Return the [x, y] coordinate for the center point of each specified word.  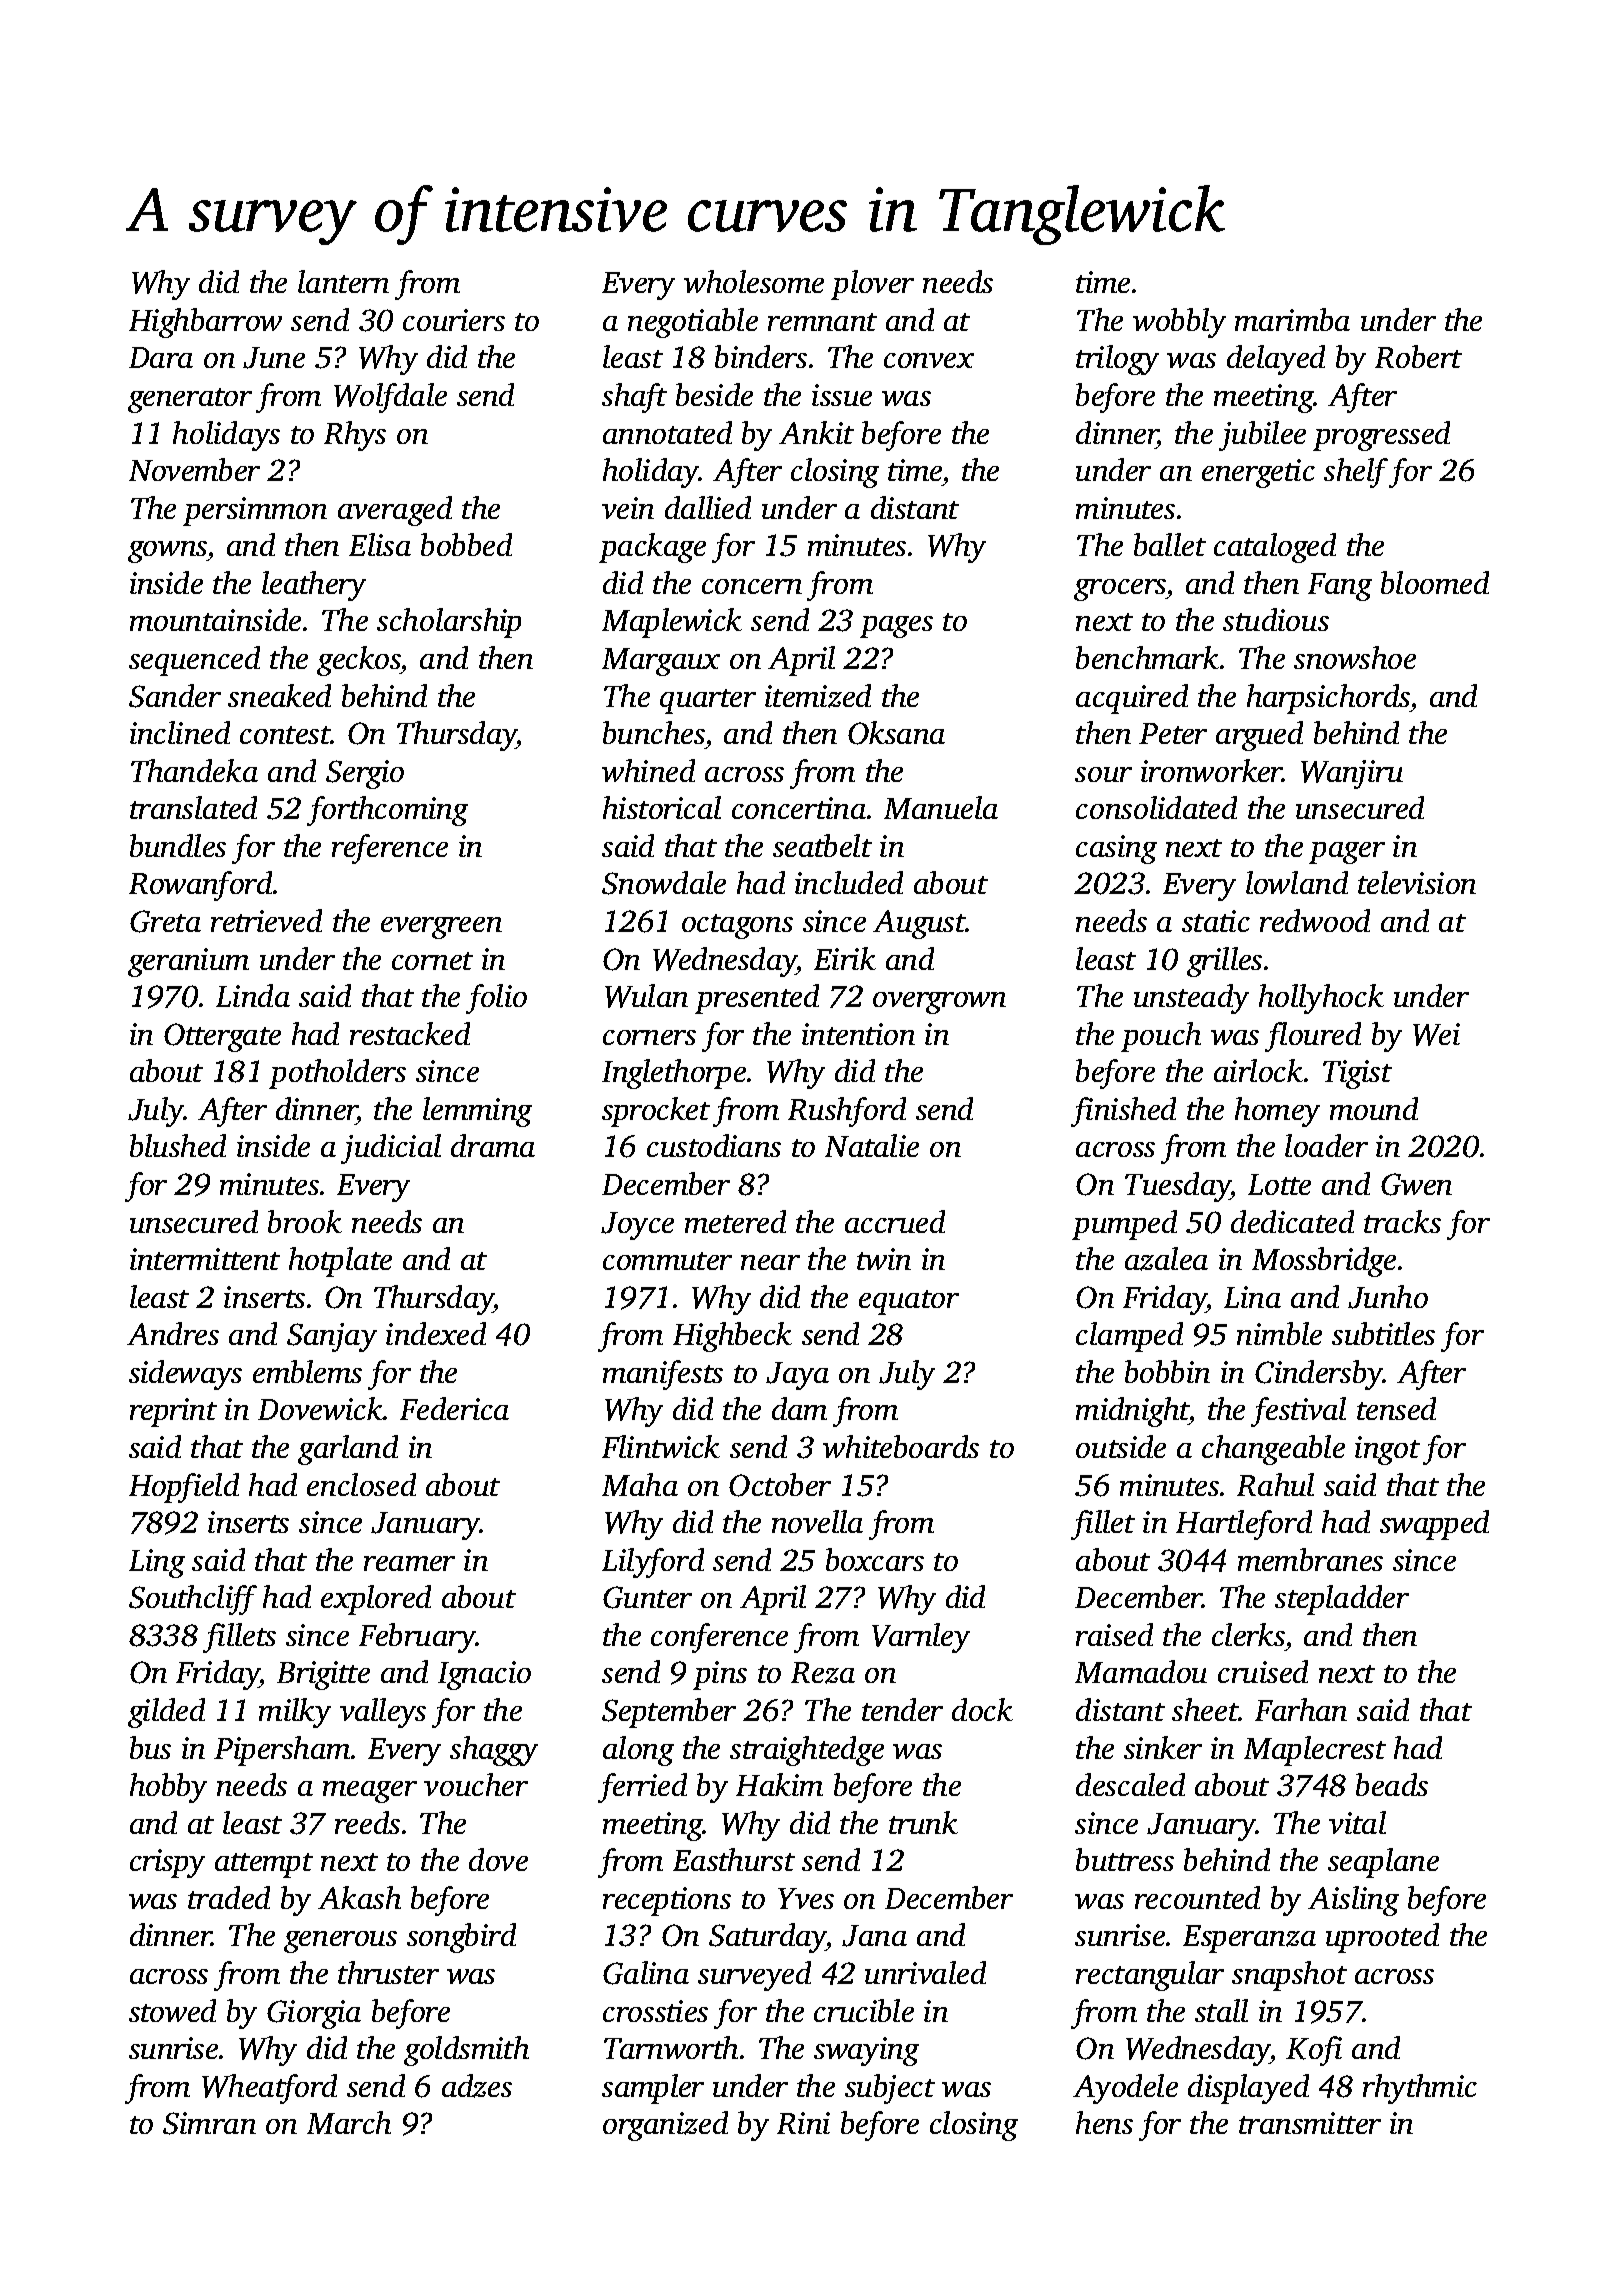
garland [348, 1450]
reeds [367, 1822]
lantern [343, 281]
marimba [1292, 319]
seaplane [1383, 1863]
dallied [708, 507]
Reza [823, 1673]
